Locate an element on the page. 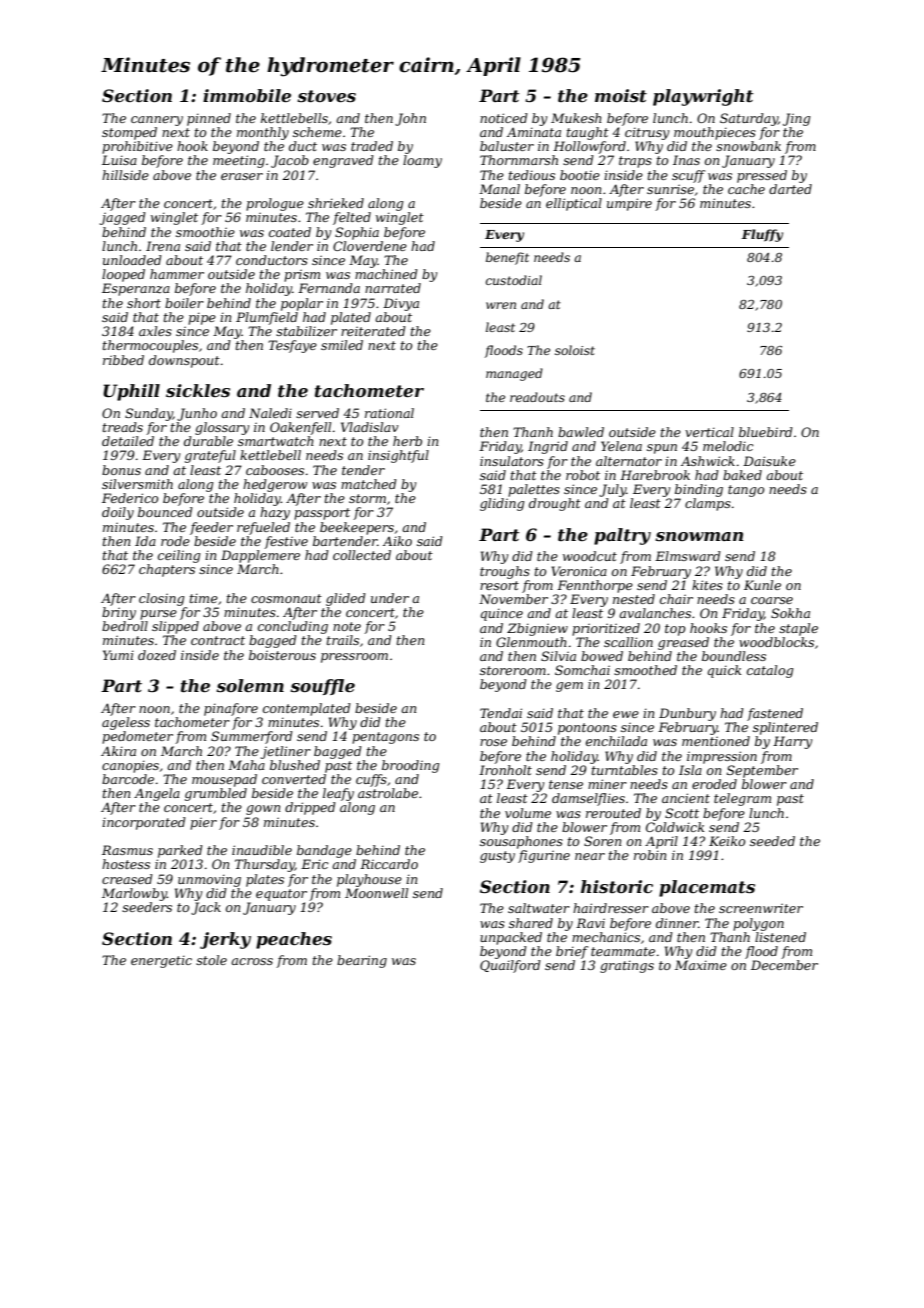 The height and width of the page is (1308, 924). Esperanza is located at coordinates (136, 289).
